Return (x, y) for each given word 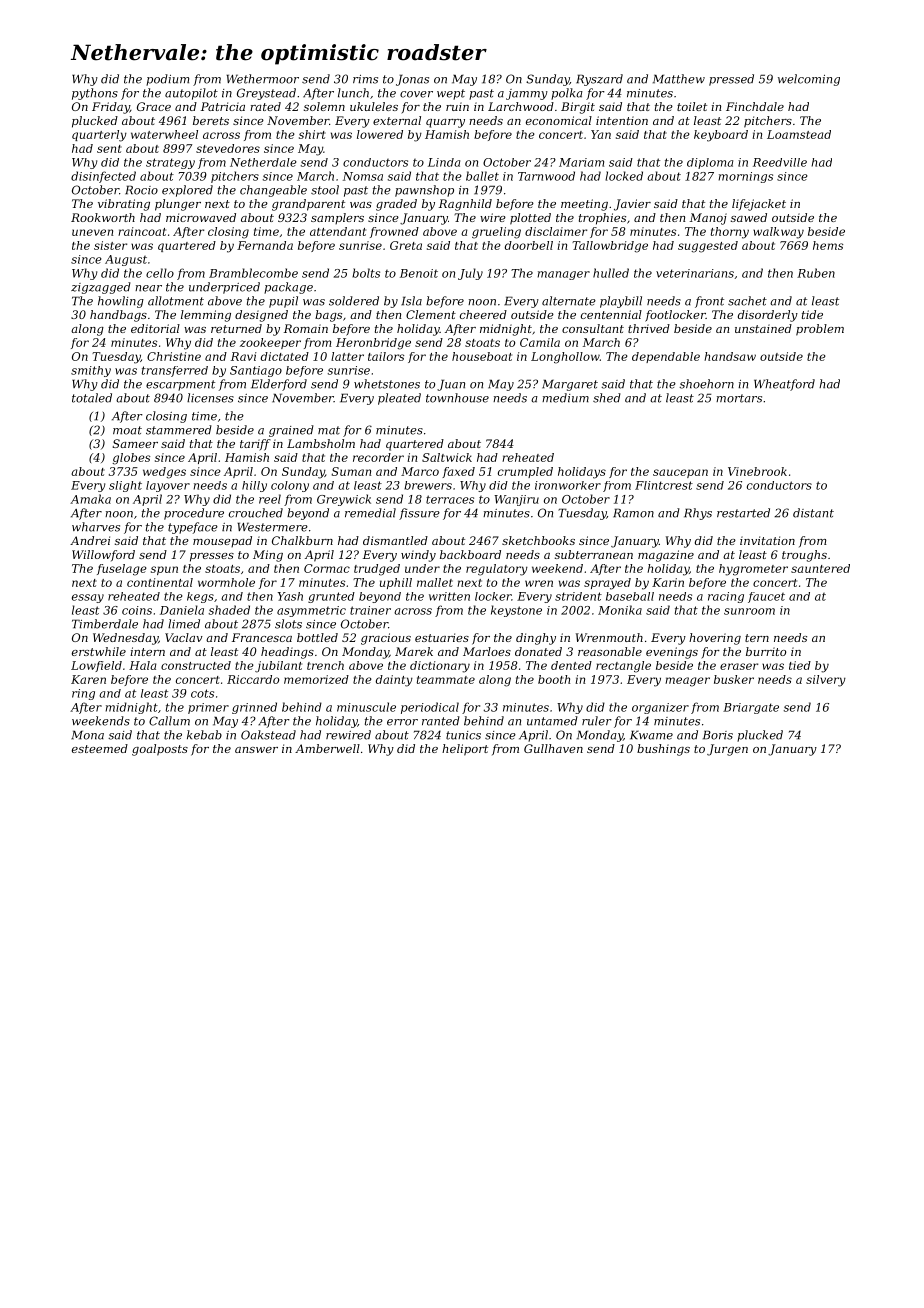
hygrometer (753, 570)
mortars (739, 398)
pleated (399, 399)
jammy (527, 94)
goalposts (160, 750)
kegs (200, 597)
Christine (174, 356)
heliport (465, 750)
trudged (377, 570)
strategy (170, 163)
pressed (731, 80)
